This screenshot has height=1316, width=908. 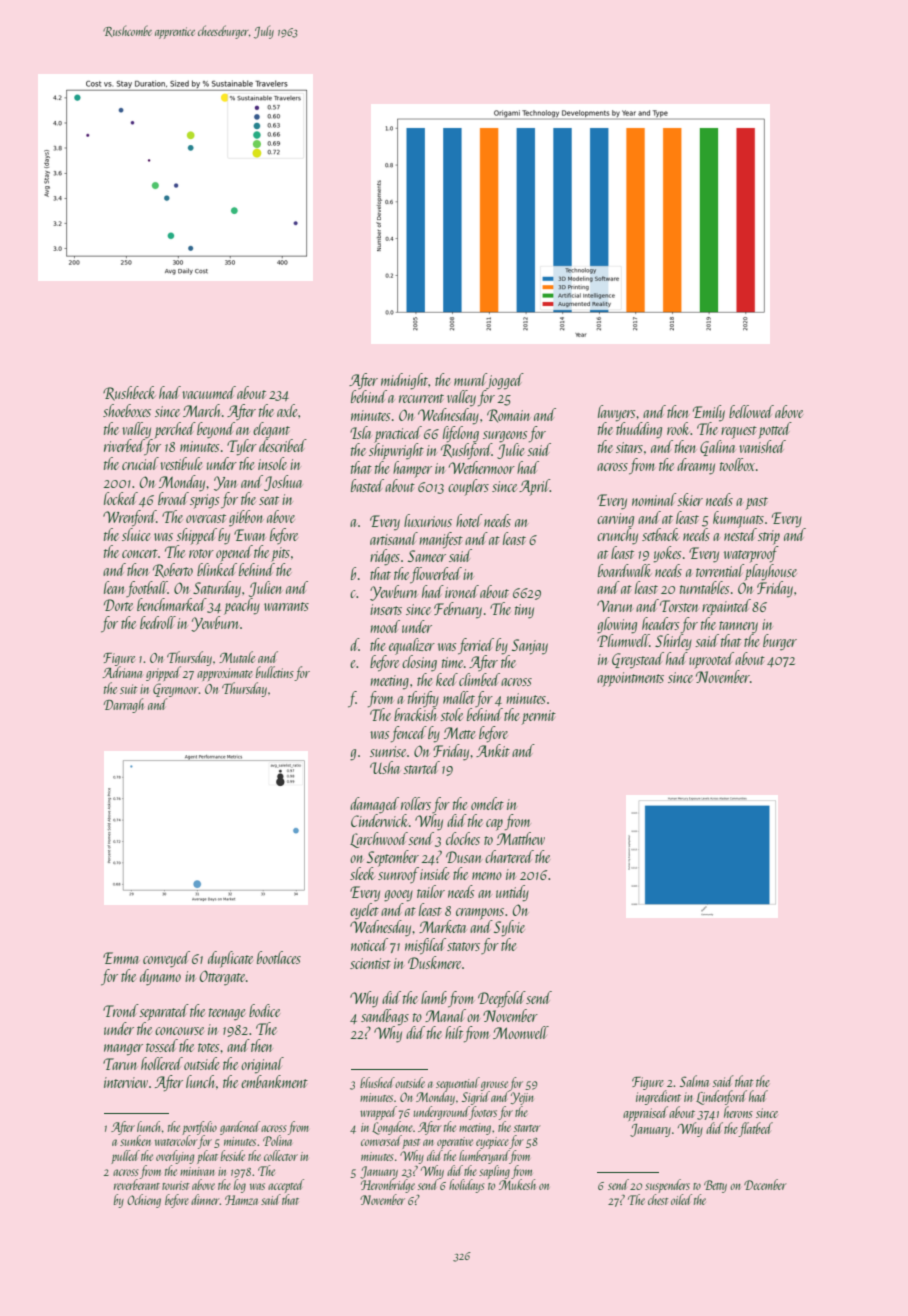 What do you see at coordinates (129, 393) in the screenshot?
I see `Rushbeck` at bounding box center [129, 393].
